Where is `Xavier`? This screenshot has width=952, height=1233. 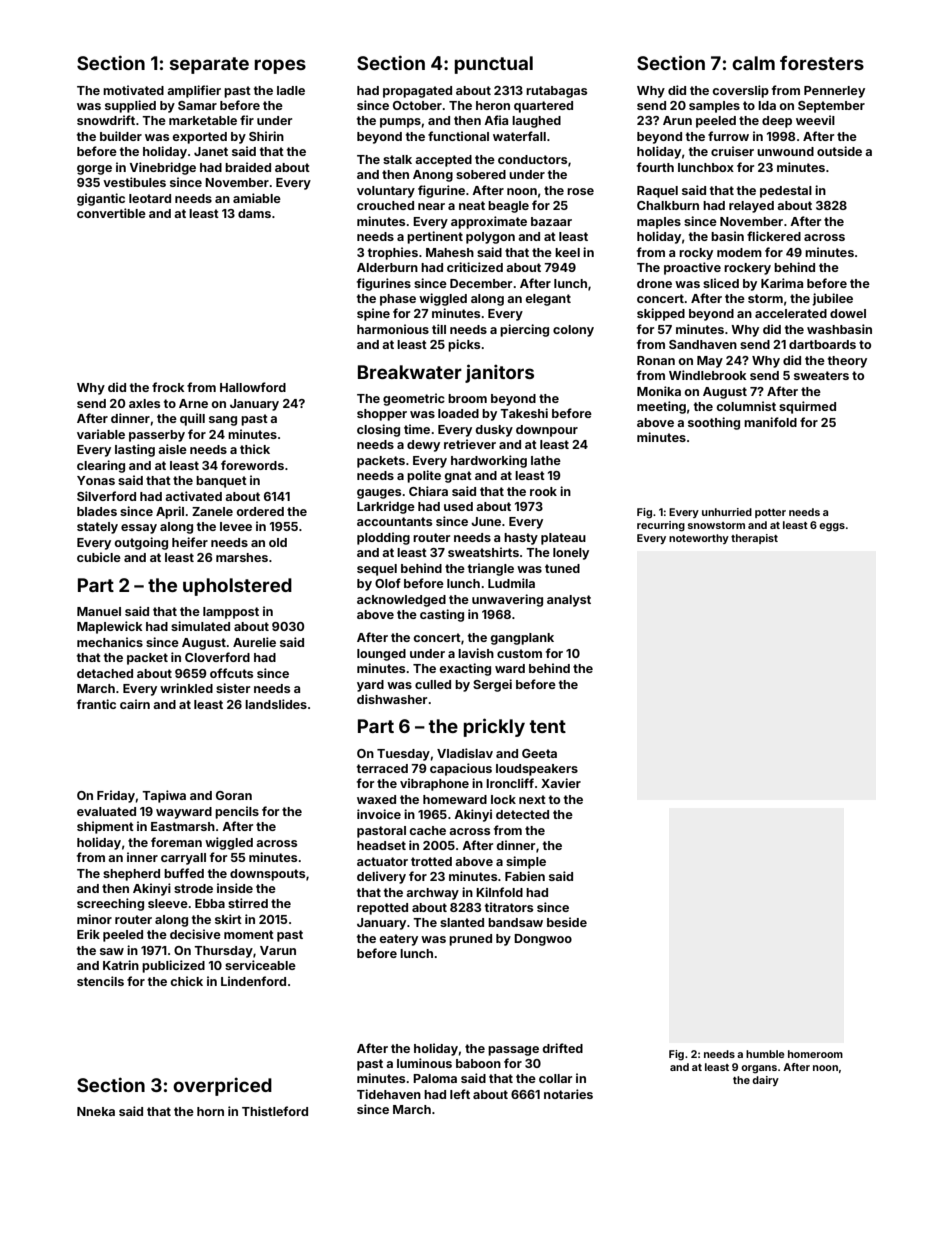 Xavier is located at coordinates (561, 783).
